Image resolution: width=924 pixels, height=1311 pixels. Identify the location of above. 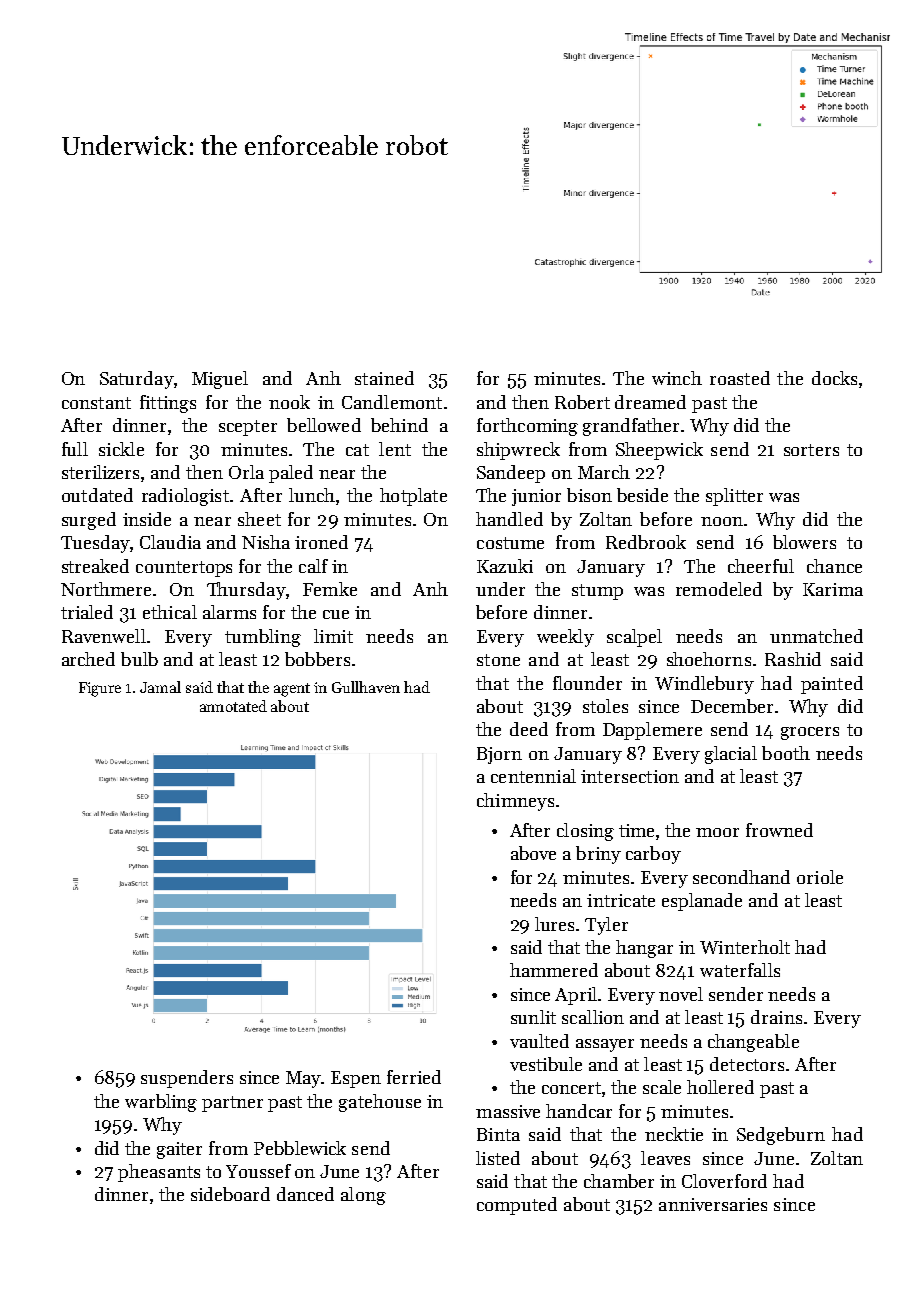
(533, 853).
